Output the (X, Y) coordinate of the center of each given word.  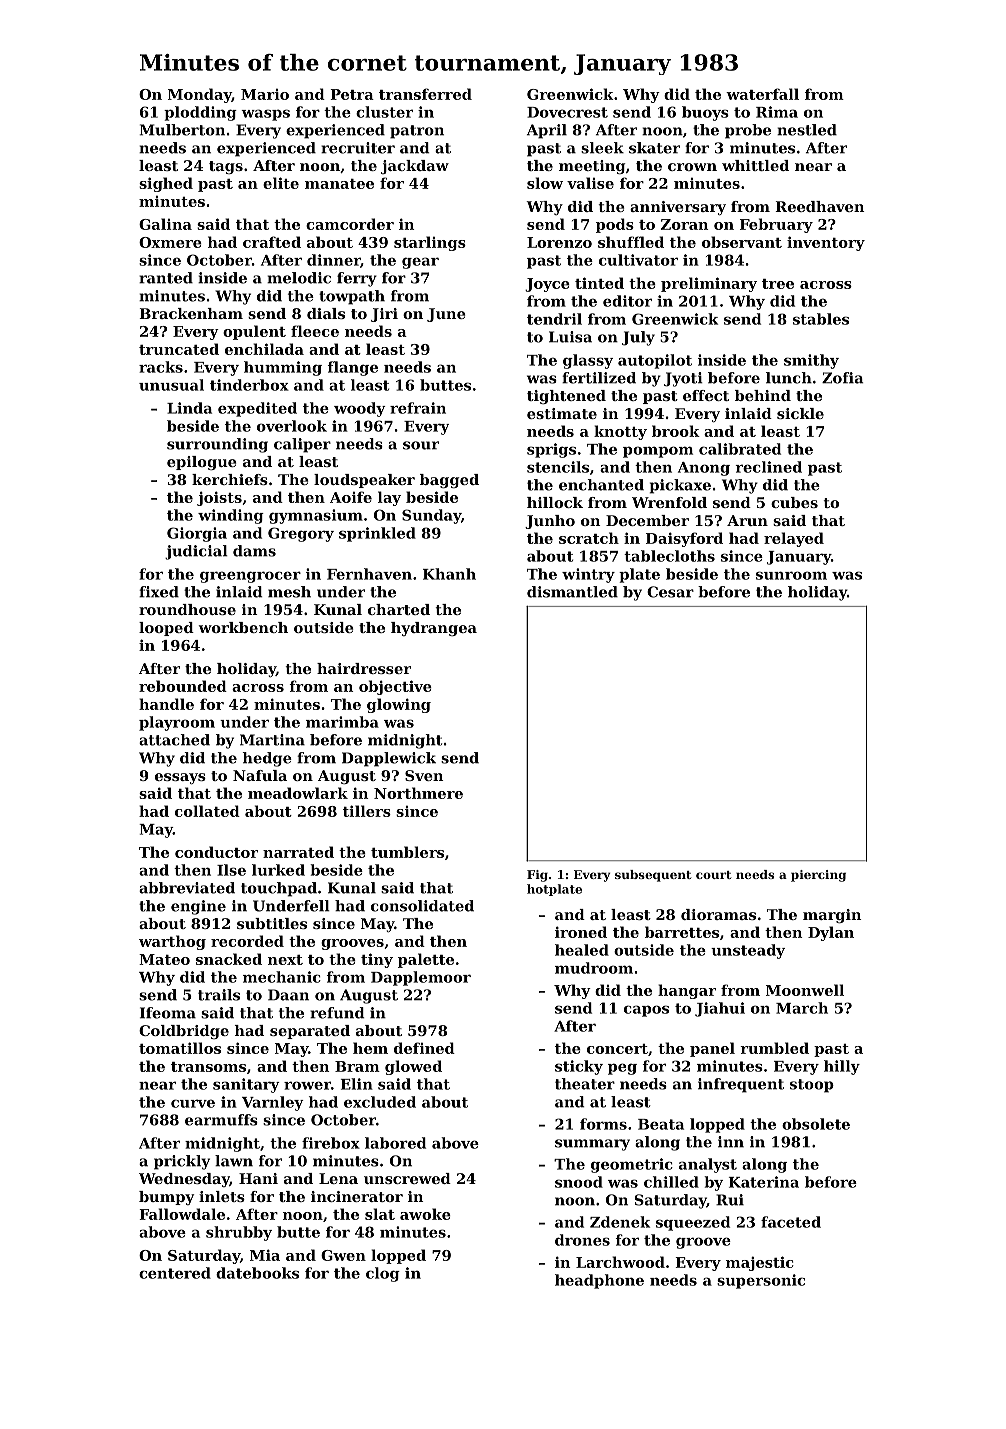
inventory (826, 243)
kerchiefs (230, 479)
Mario (265, 94)
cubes (794, 502)
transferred (425, 94)
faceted (791, 1222)
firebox (331, 1143)
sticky (579, 1067)
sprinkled (377, 534)
